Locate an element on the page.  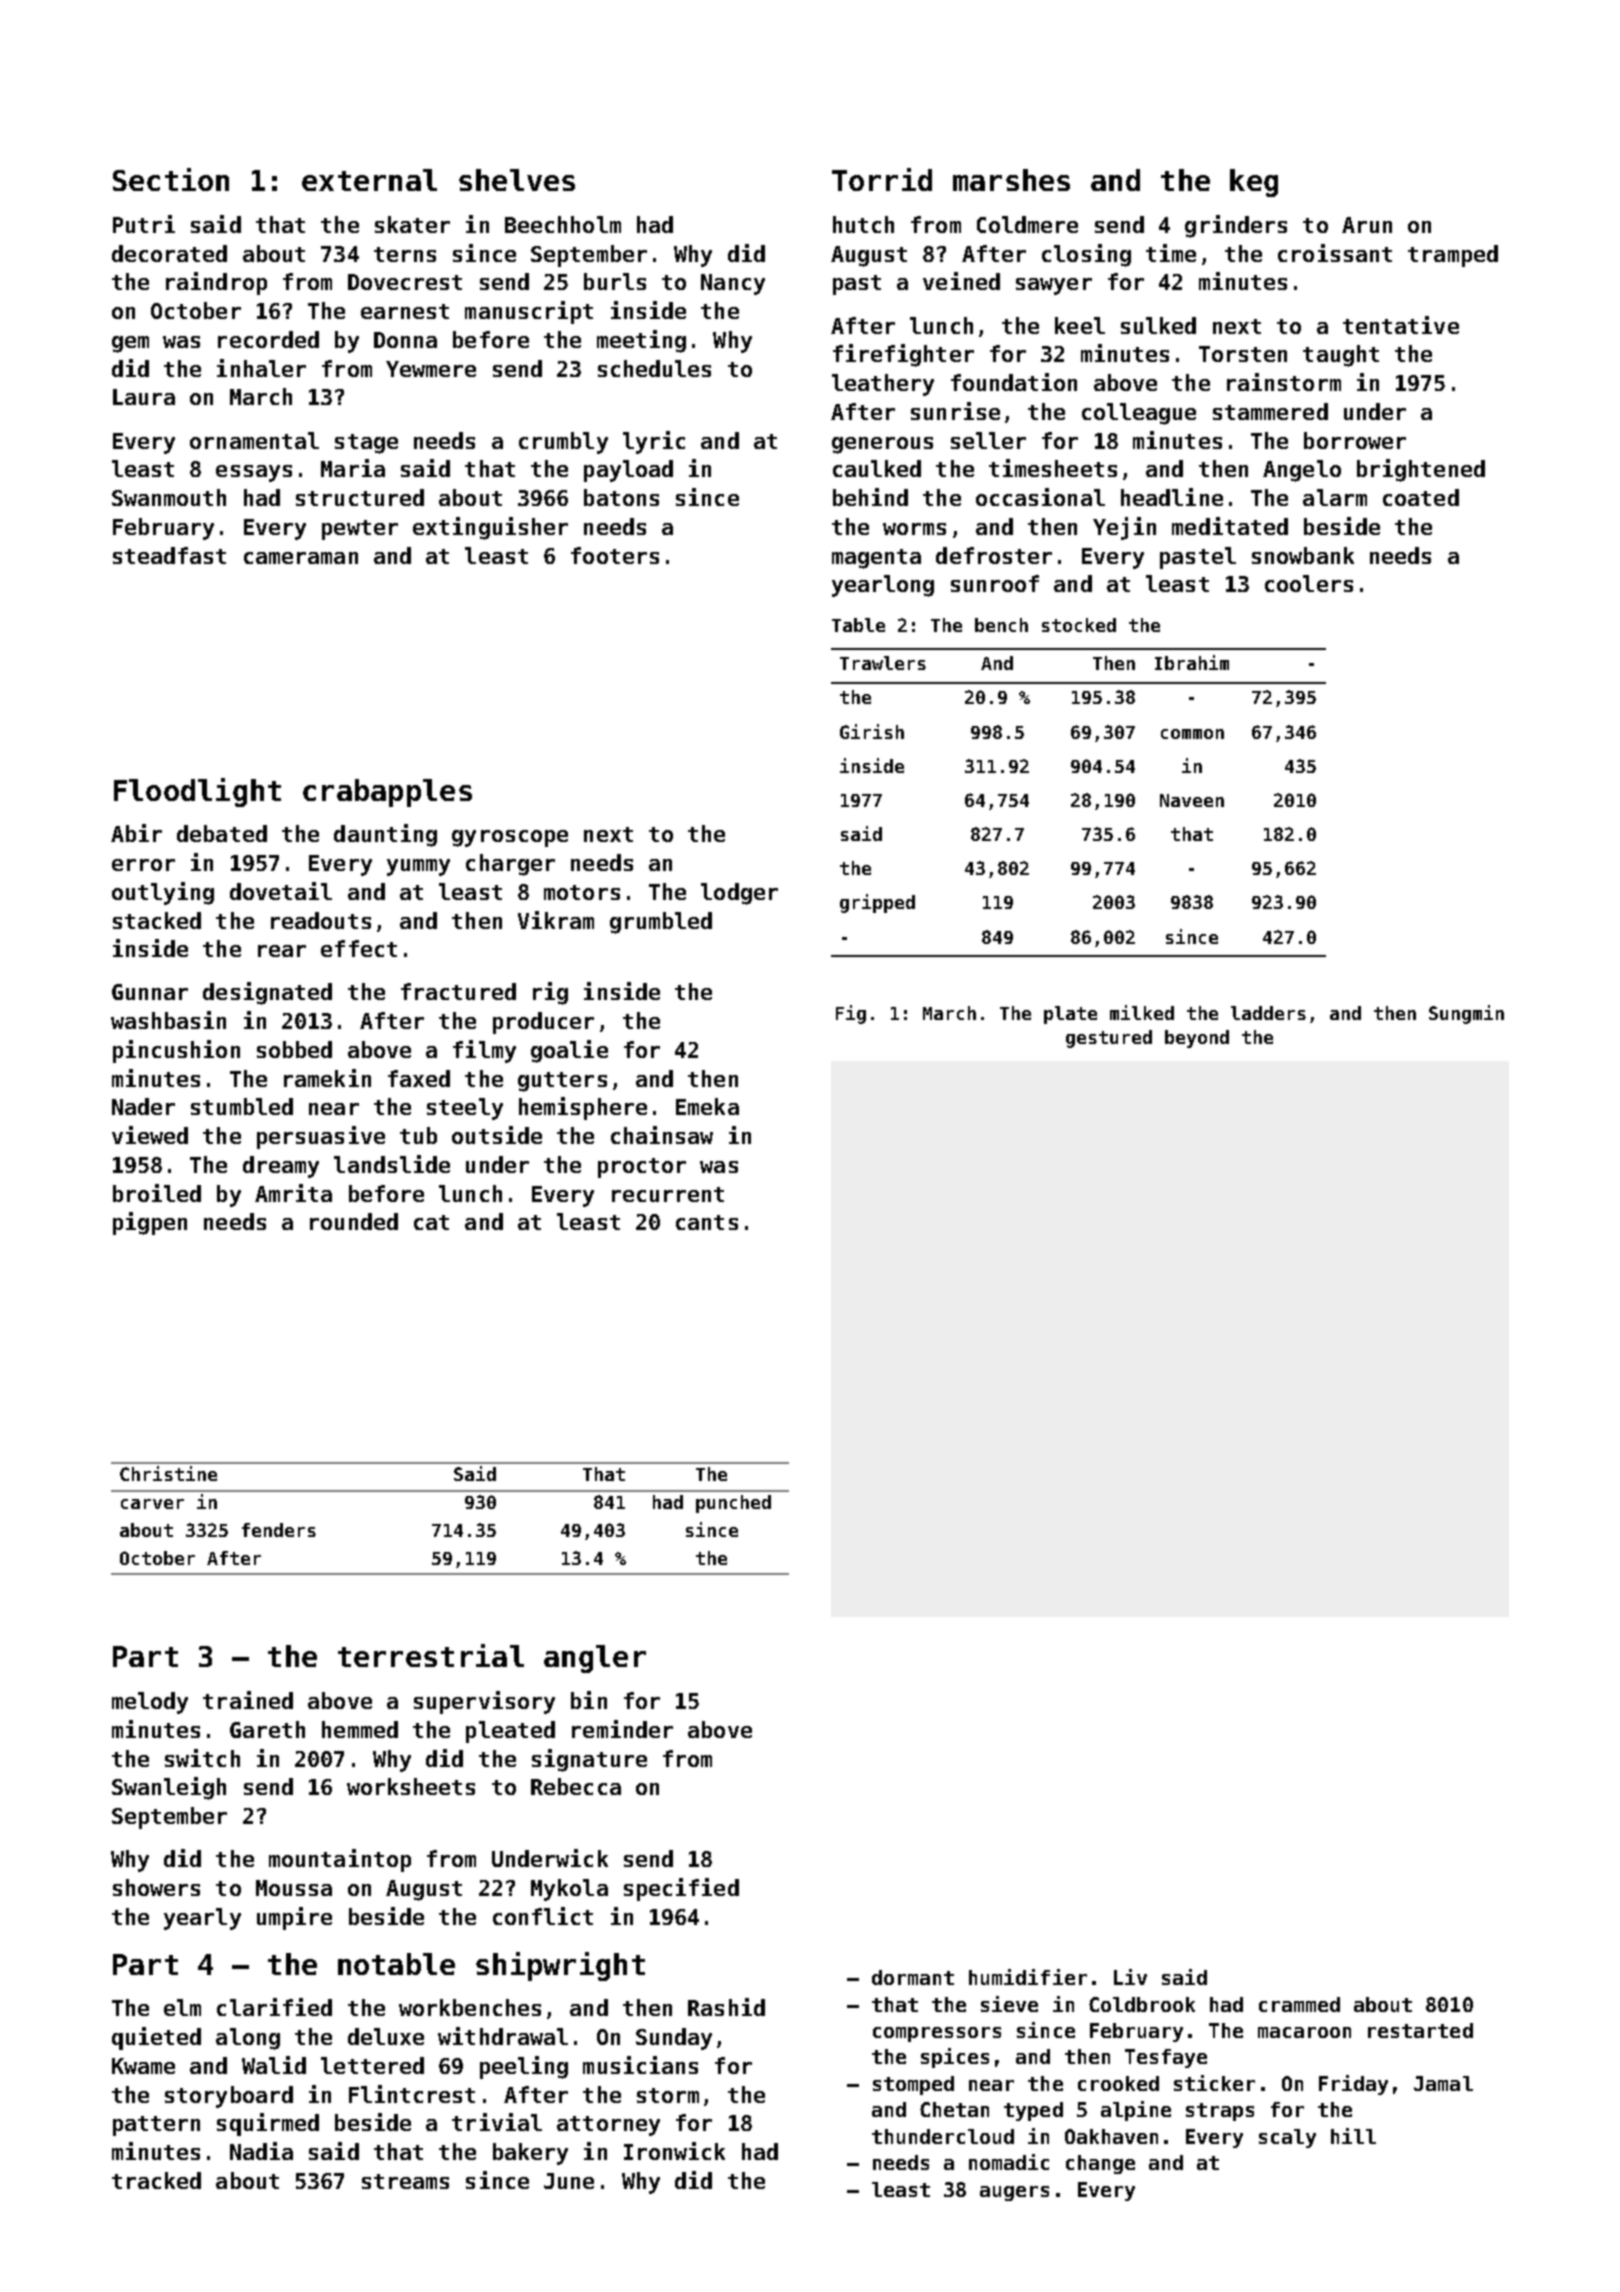
coated is located at coordinates (1421, 497).
